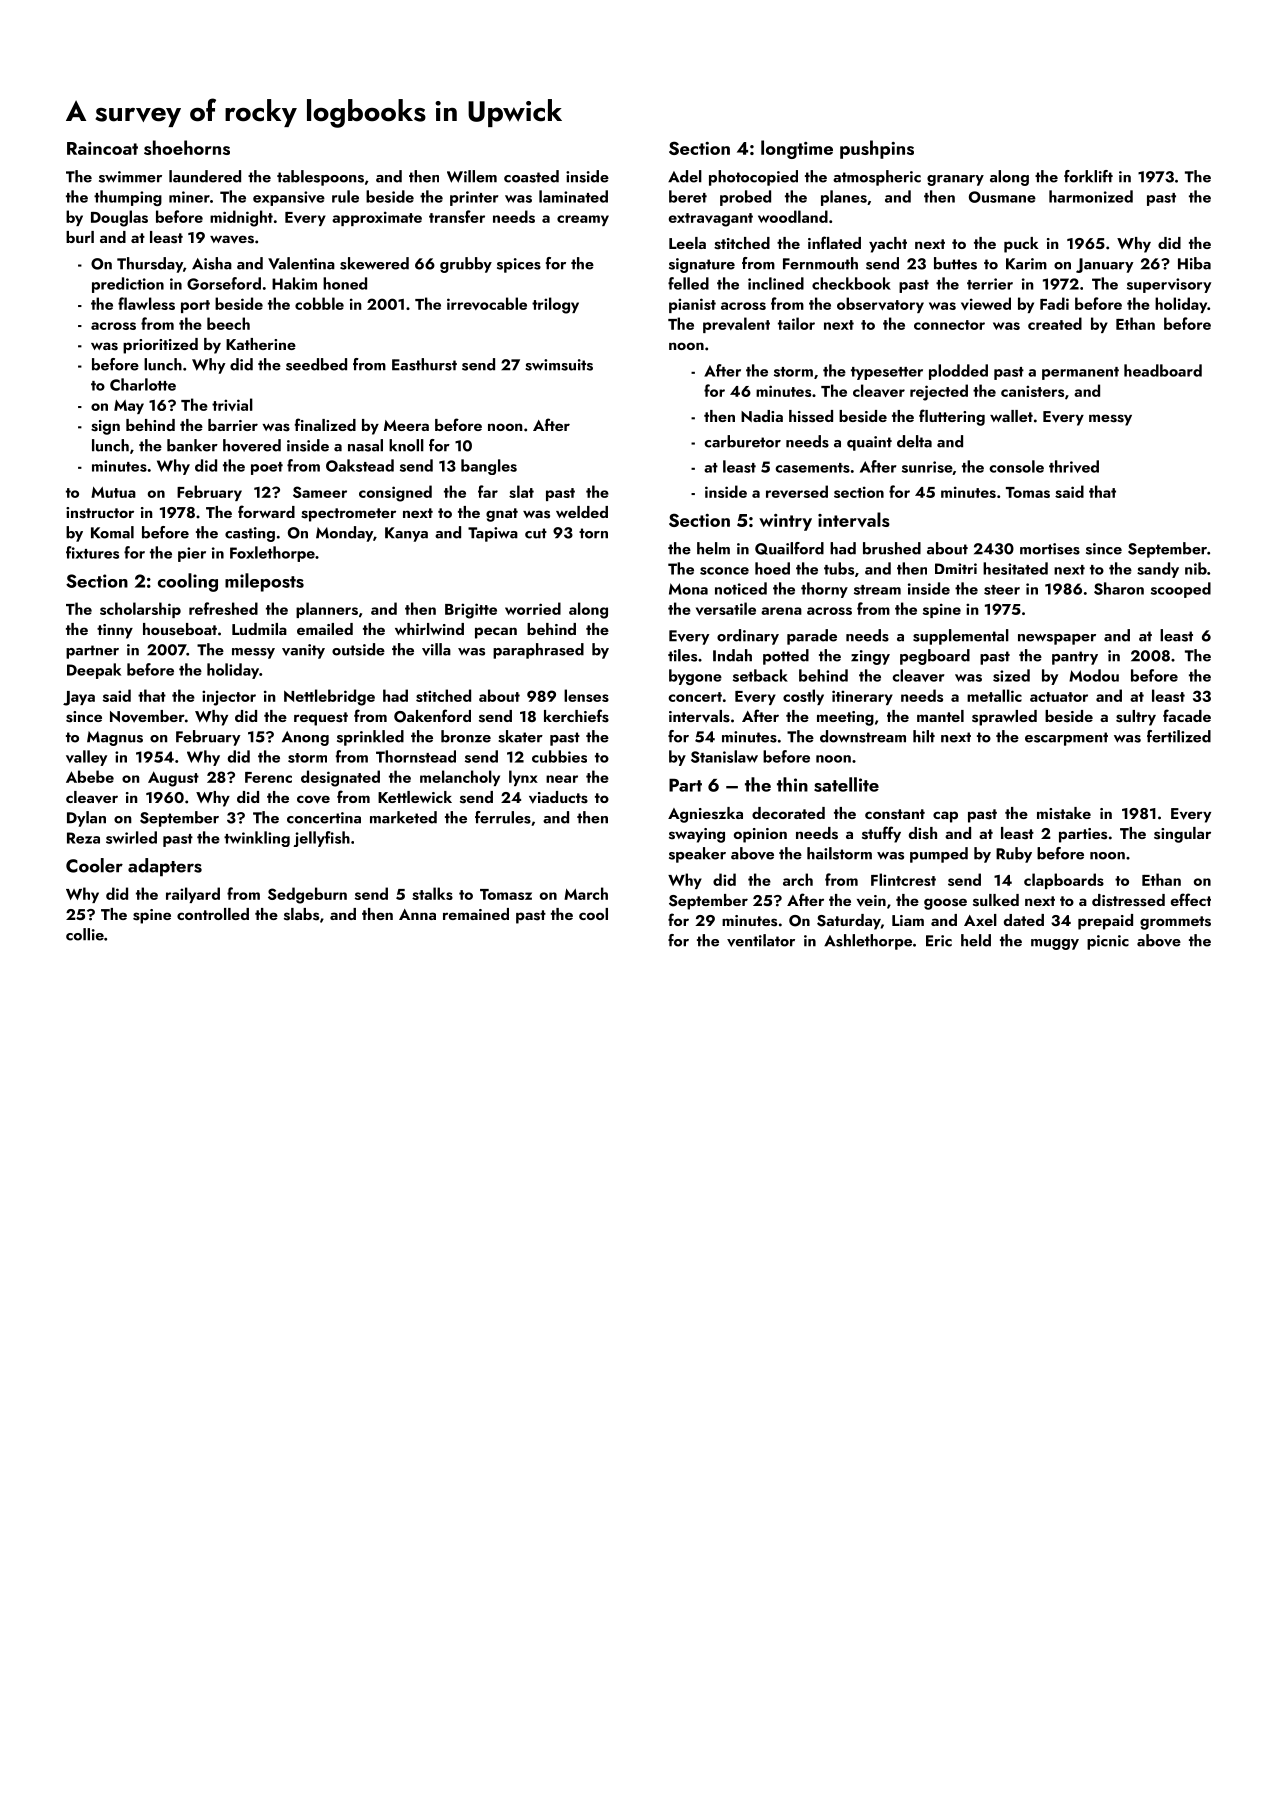  I want to click on plodded, so click(958, 372).
